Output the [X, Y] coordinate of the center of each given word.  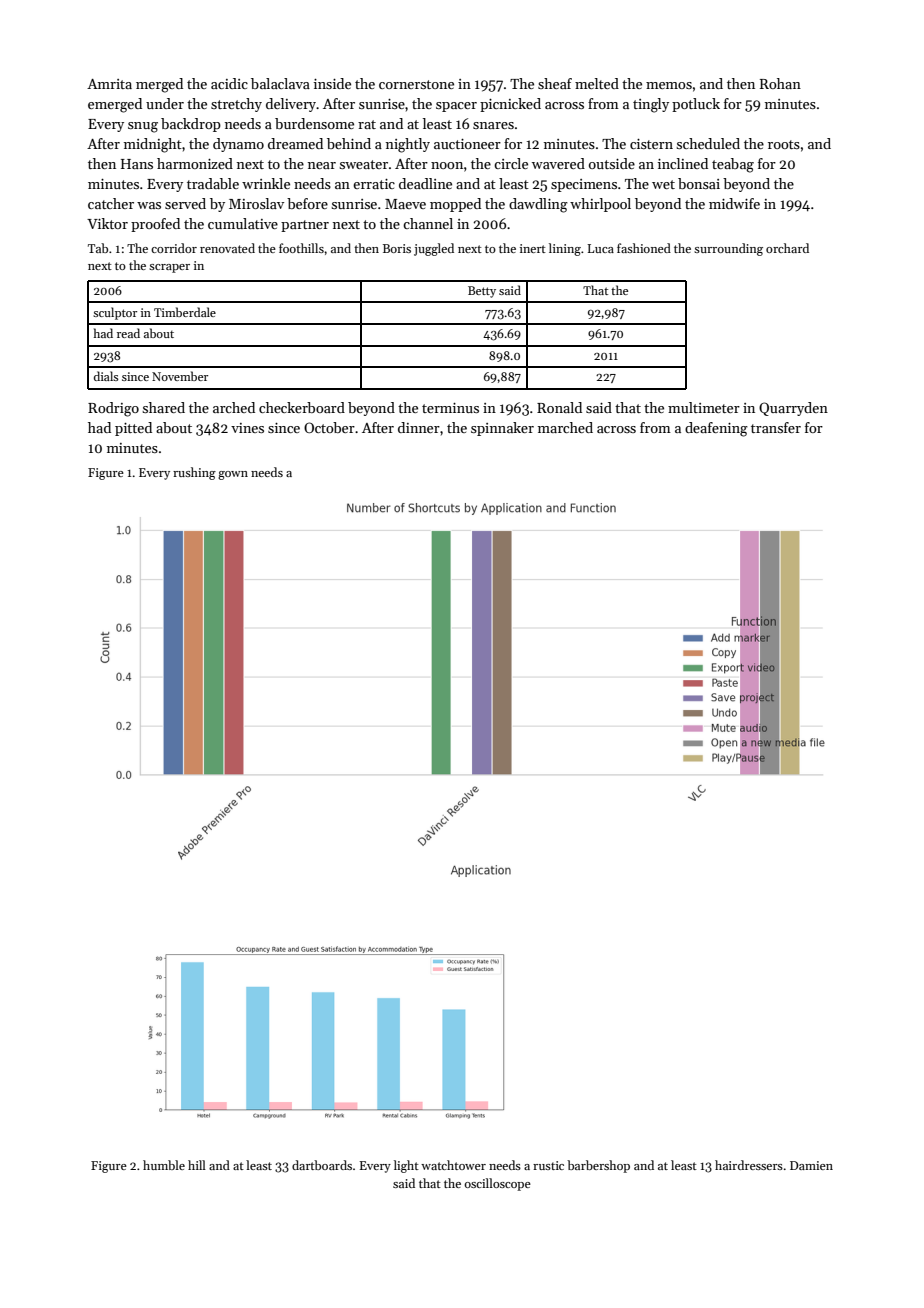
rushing [194, 473]
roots [784, 144]
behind [349, 143]
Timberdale [185, 312]
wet [663, 184]
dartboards [322, 1165]
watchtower [453, 1165]
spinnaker [502, 429]
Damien [811, 1165]
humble [164, 1165]
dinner [419, 427]
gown [233, 475]
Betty [482, 292]
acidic [229, 83]
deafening [716, 429]
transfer [776, 427]
